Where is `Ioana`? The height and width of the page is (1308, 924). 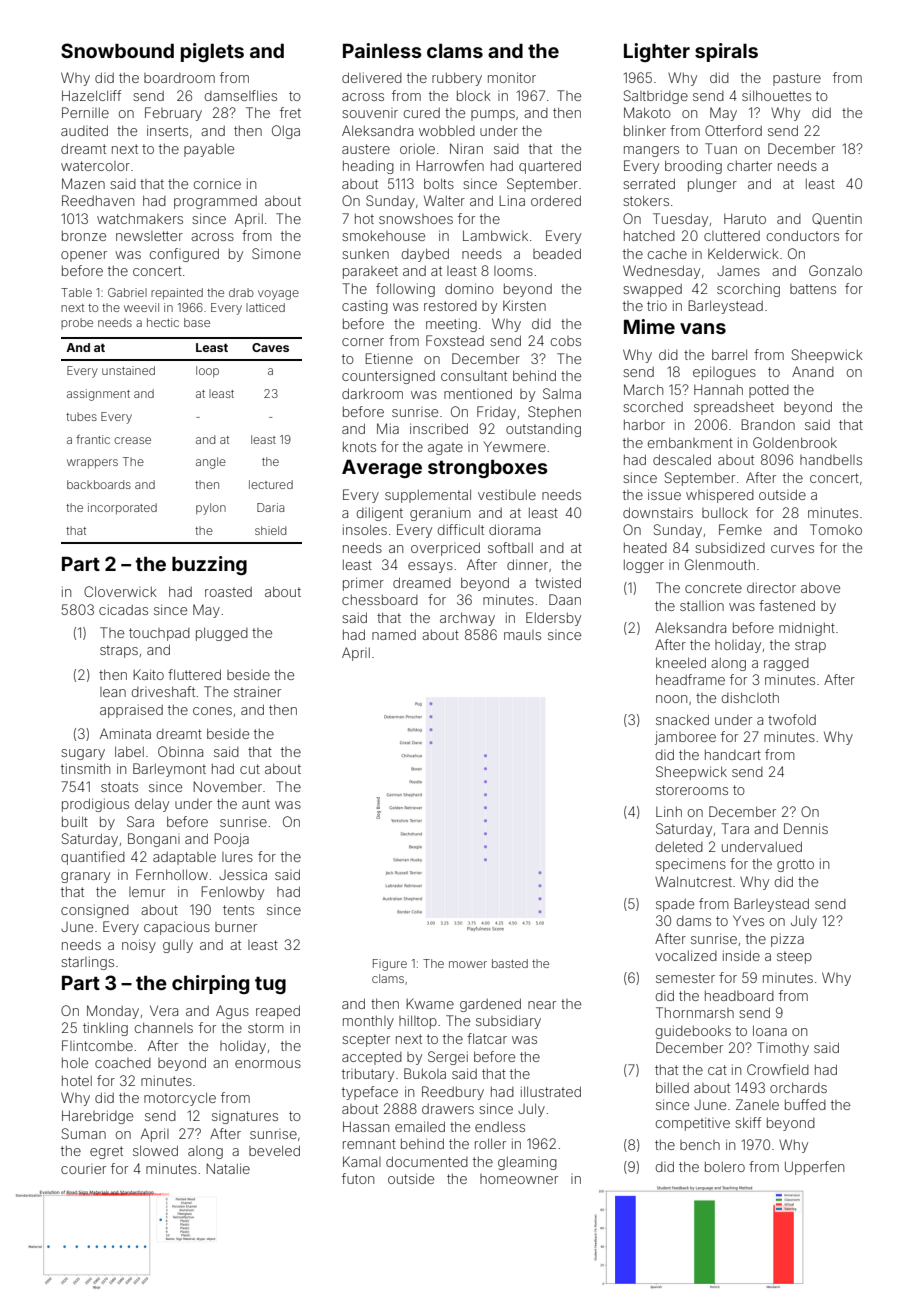
Ioana is located at coordinates (770, 1030).
